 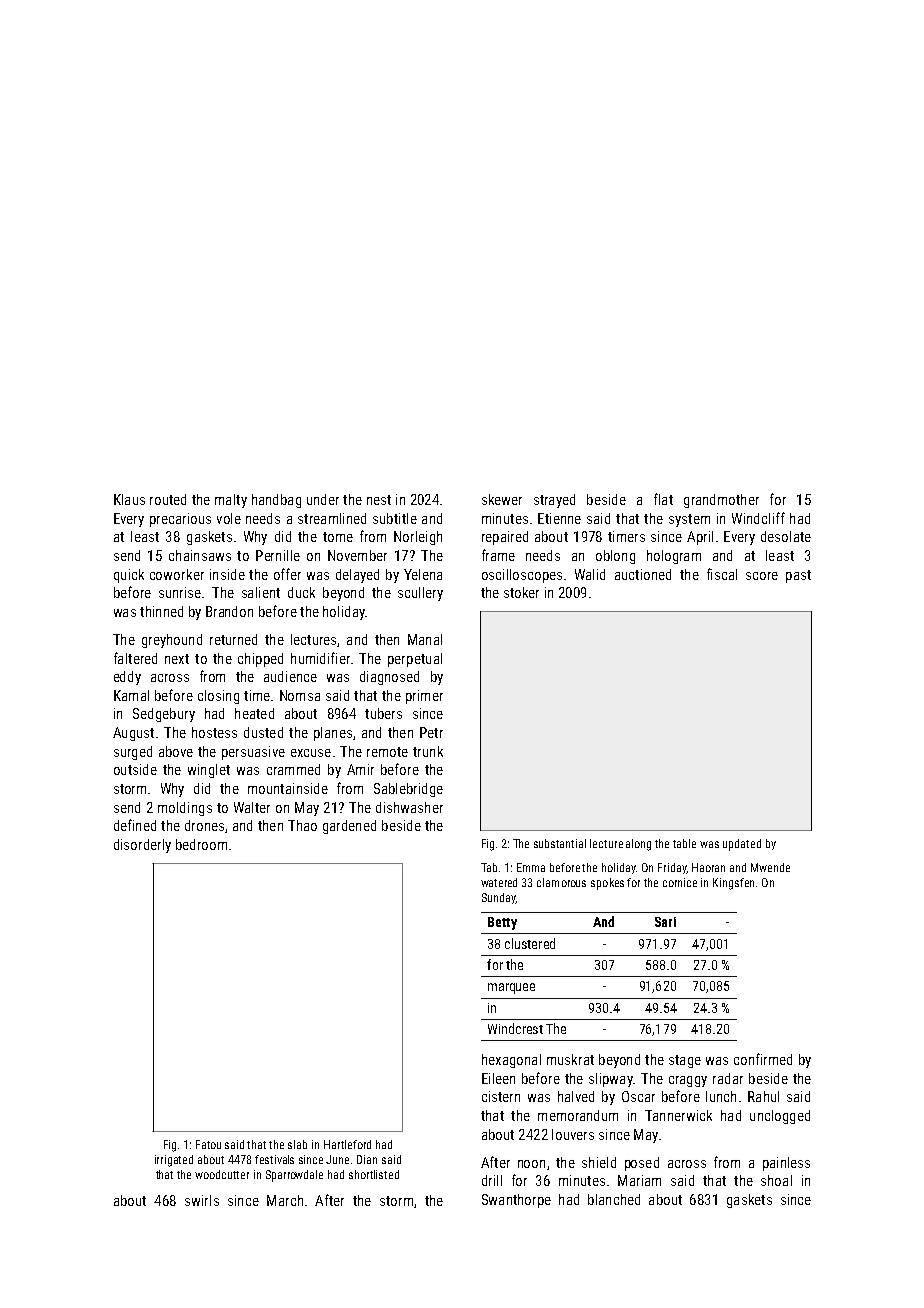 I want to click on disorderly, so click(x=142, y=846).
